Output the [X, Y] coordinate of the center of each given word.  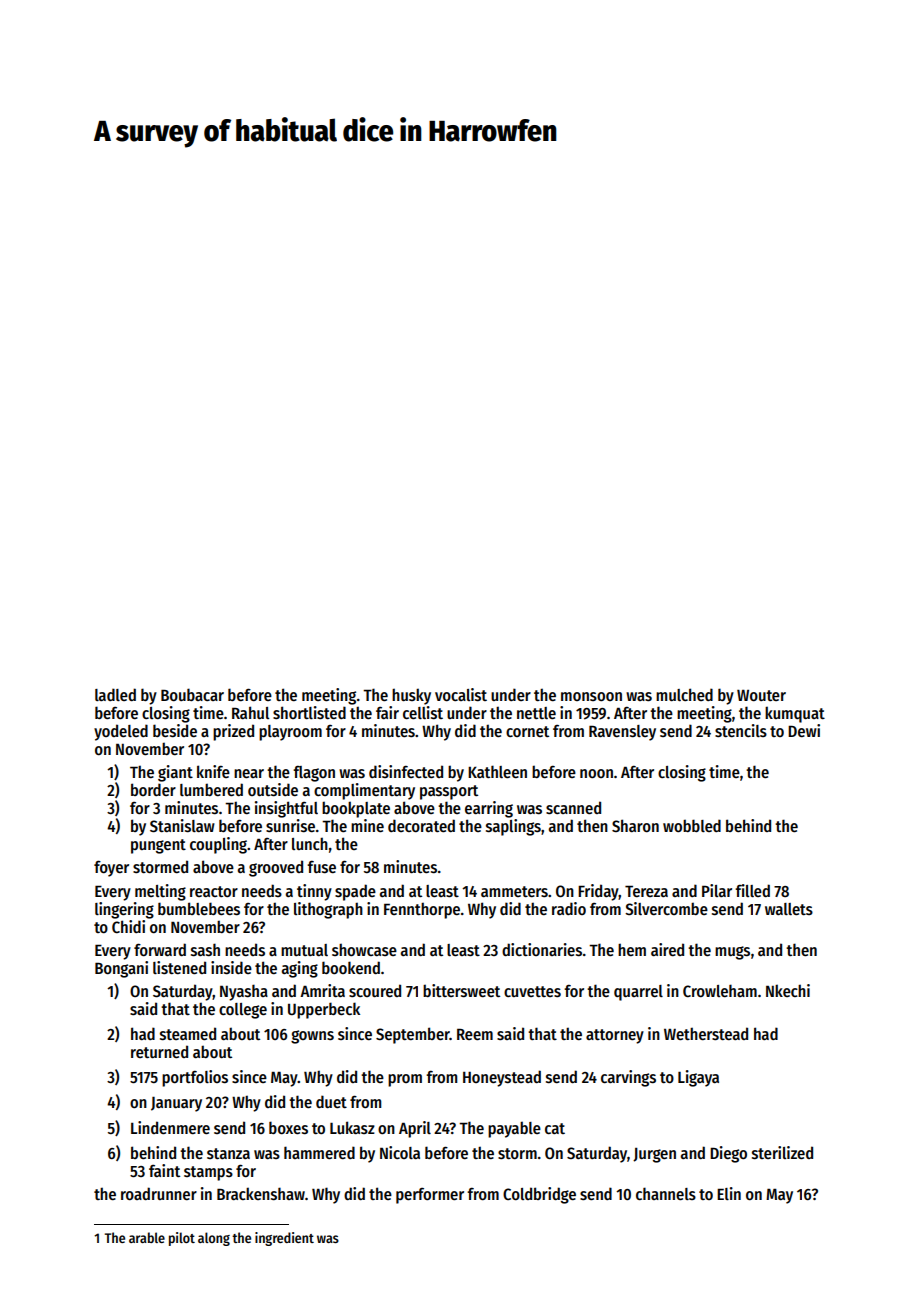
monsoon [591, 696]
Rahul [250, 712]
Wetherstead [706, 1034]
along [214, 1239]
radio [569, 908]
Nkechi [788, 990]
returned [159, 1051]
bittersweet [461, 991]
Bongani [121, 969]
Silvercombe [666, 908]
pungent [158, 846]
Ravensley [622, 733]
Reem [475, 1034]
